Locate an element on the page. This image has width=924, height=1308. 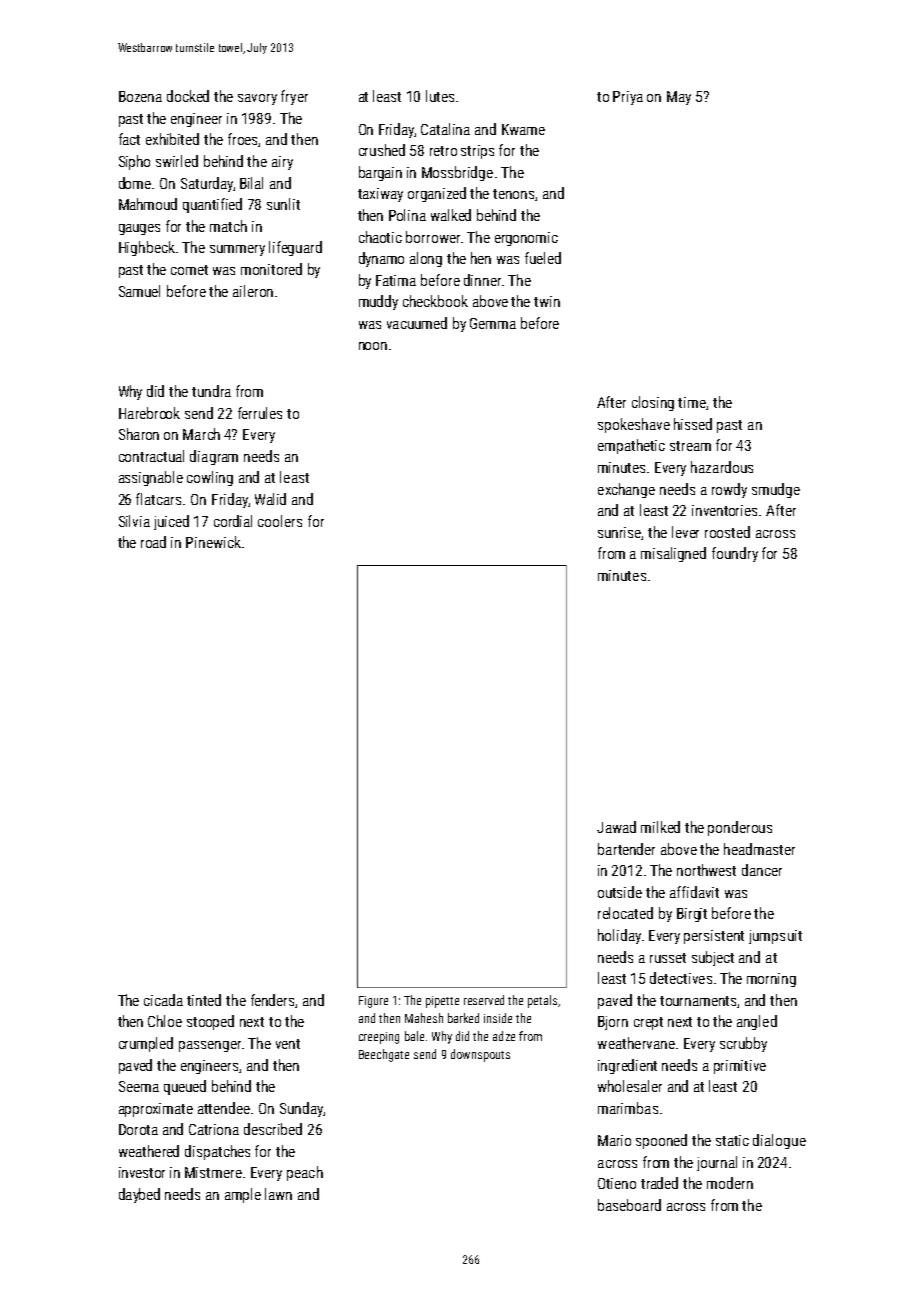
described is located at coordinates (273, 1129).
